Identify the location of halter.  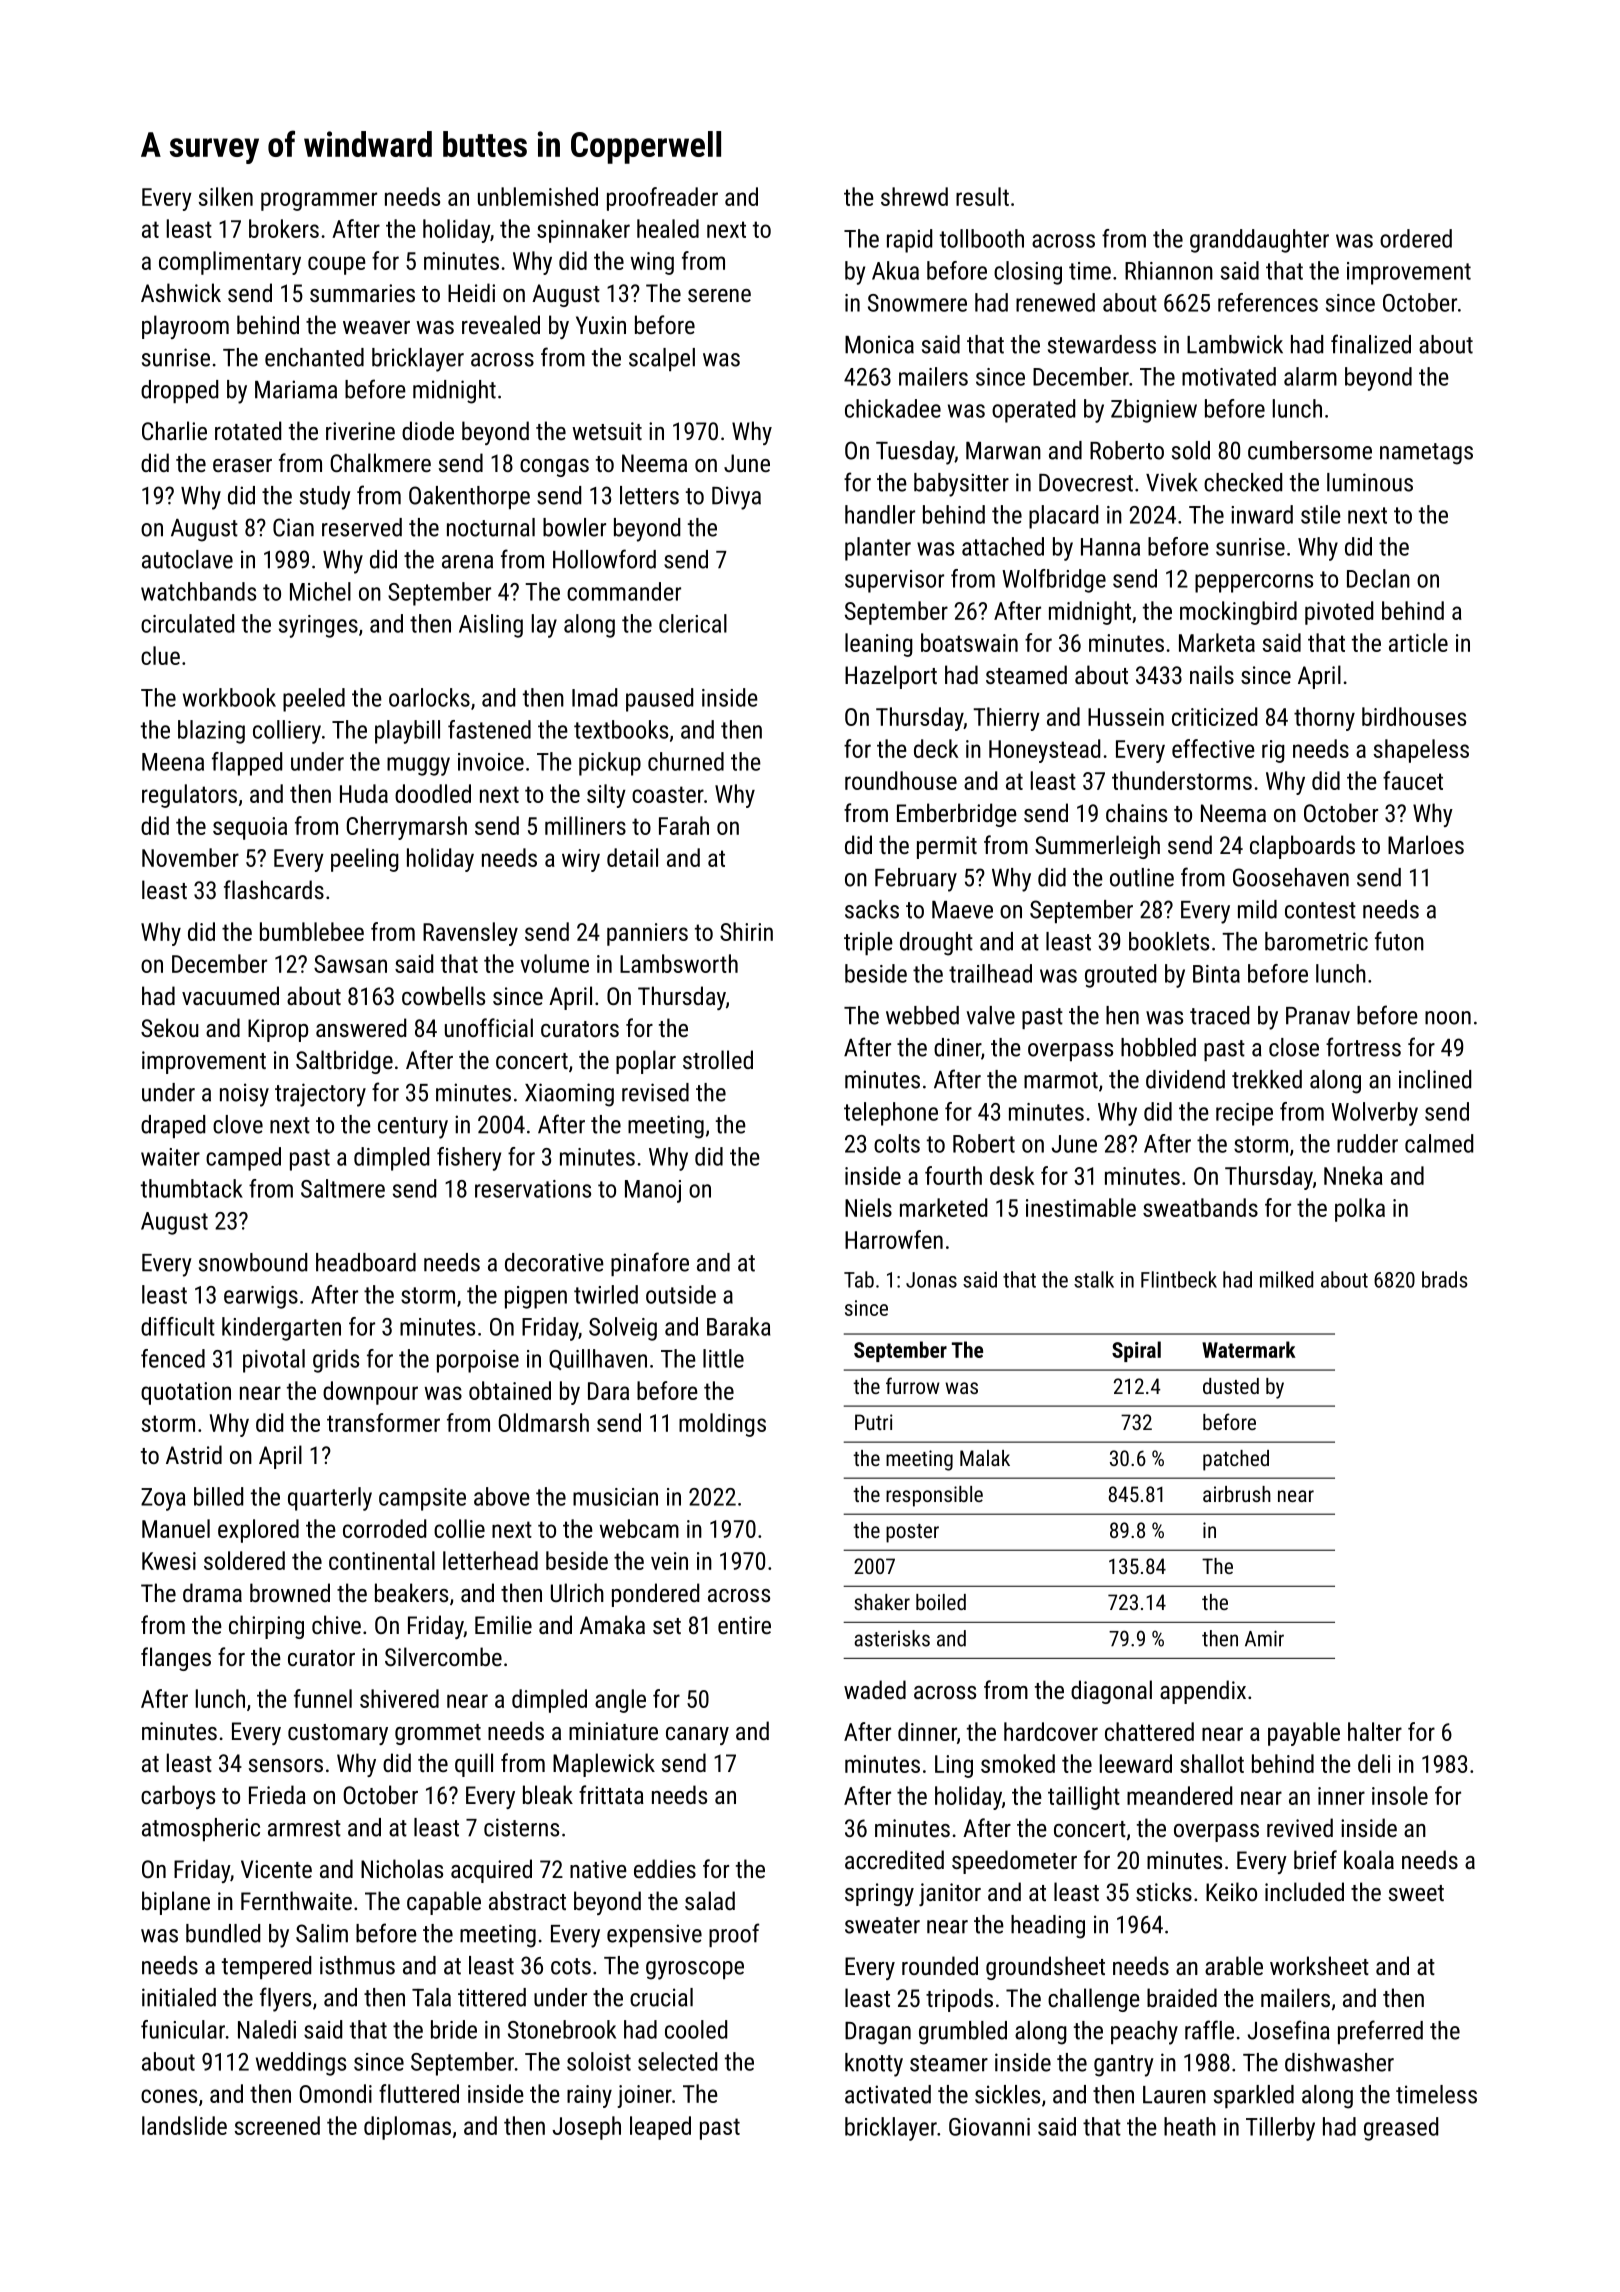
(1375, 1731).
